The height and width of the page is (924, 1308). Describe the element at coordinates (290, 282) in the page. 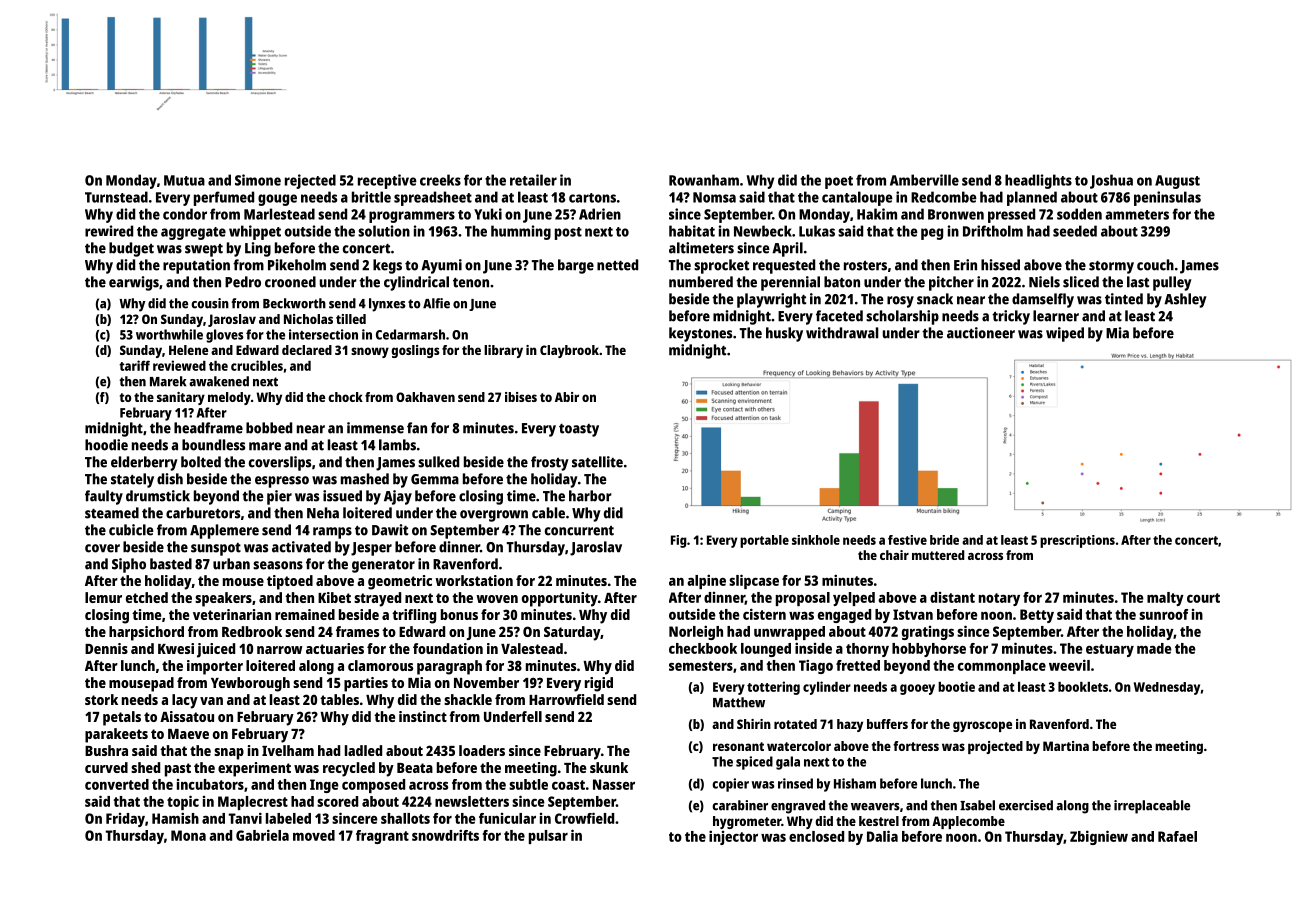

I see `crooned` at that location.
